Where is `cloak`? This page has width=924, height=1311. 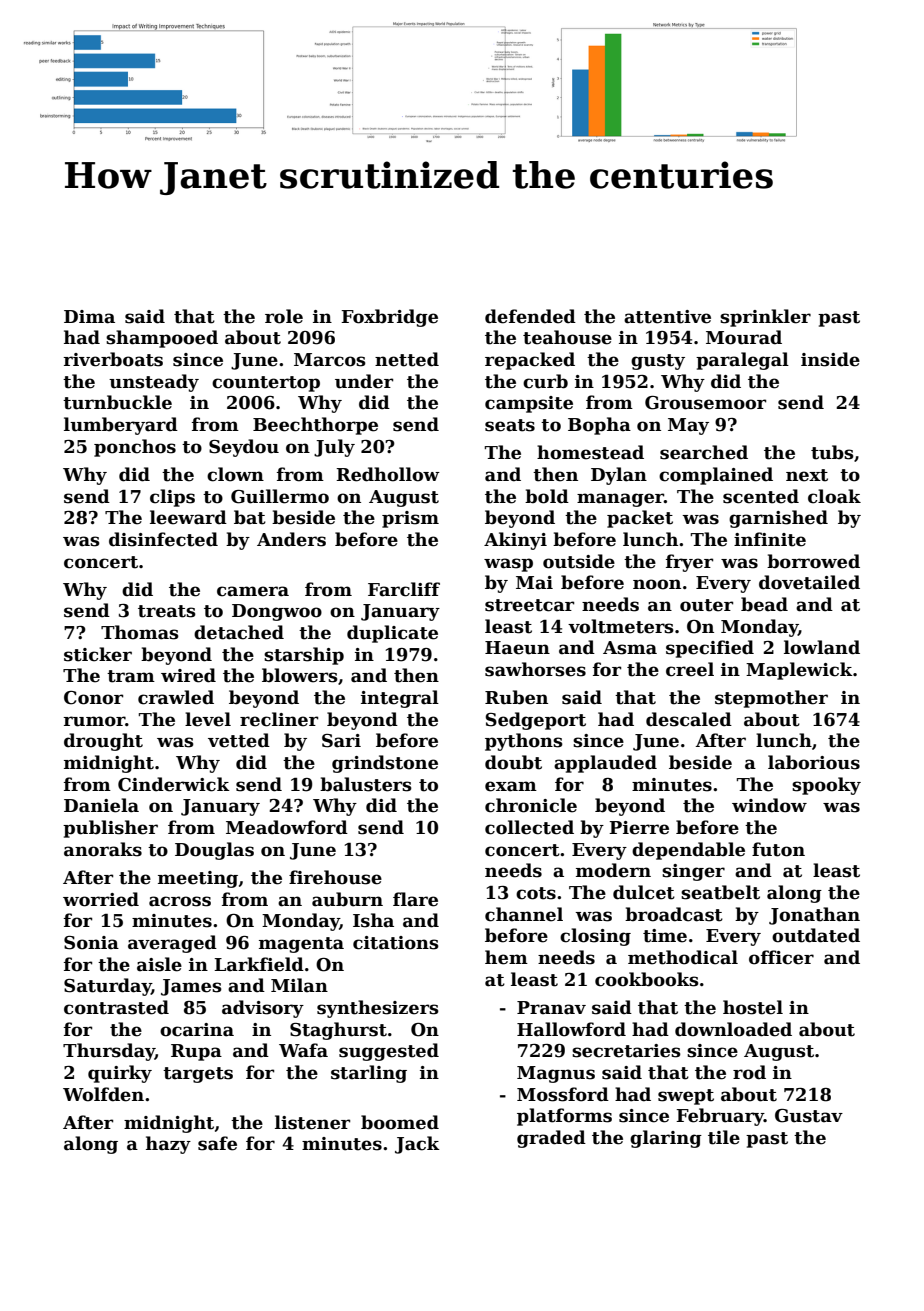
cloak is located at coordinates (834, 496).
